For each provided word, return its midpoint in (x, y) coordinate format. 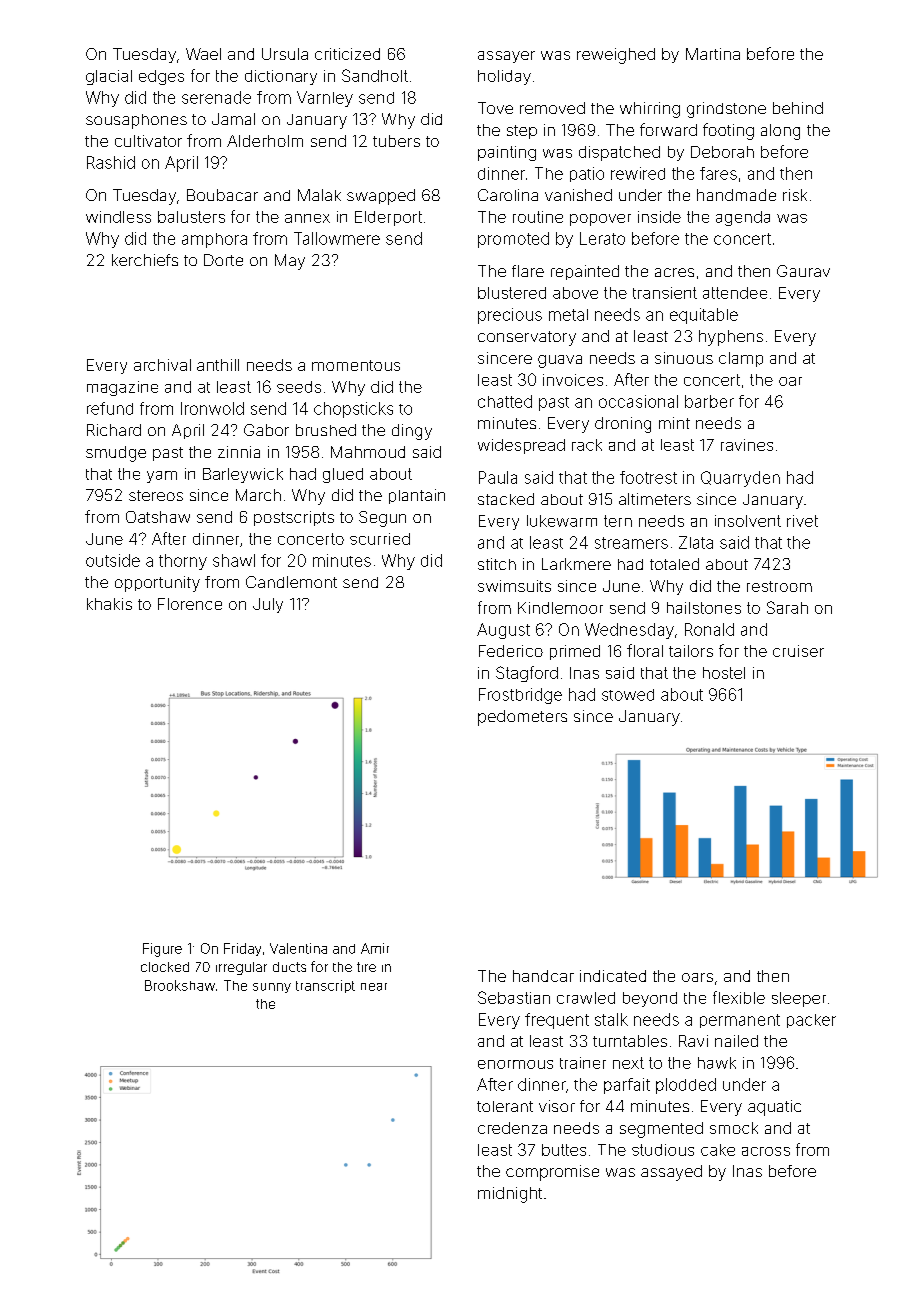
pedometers (522, 718)
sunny (272, 988)
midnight (510, 1195)
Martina (713, 54)
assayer (506, 57)
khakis (109, 604)
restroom (779, 586)
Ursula (285, 54)
